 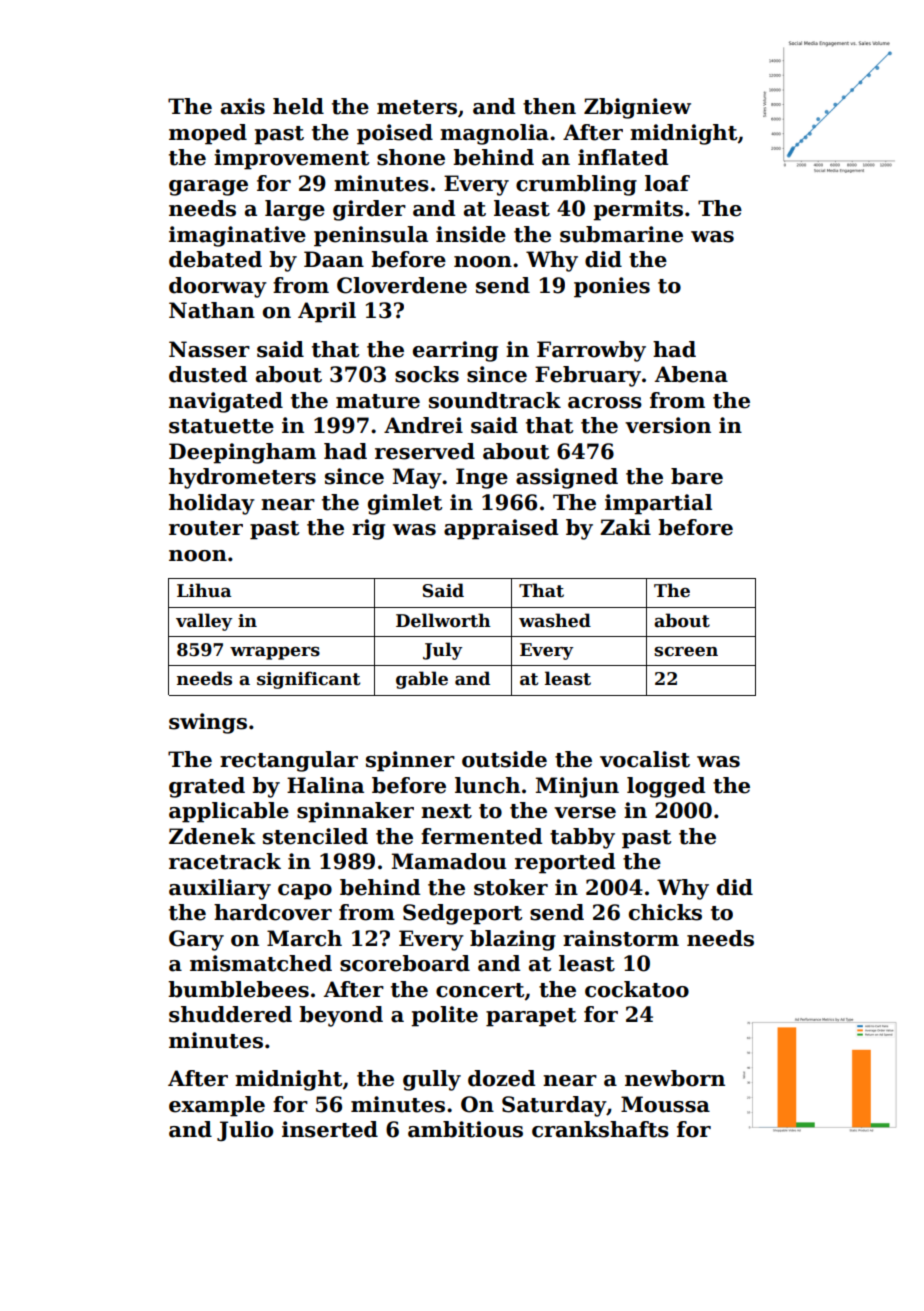 I want to click on example, so click(x=217, y=1106).
